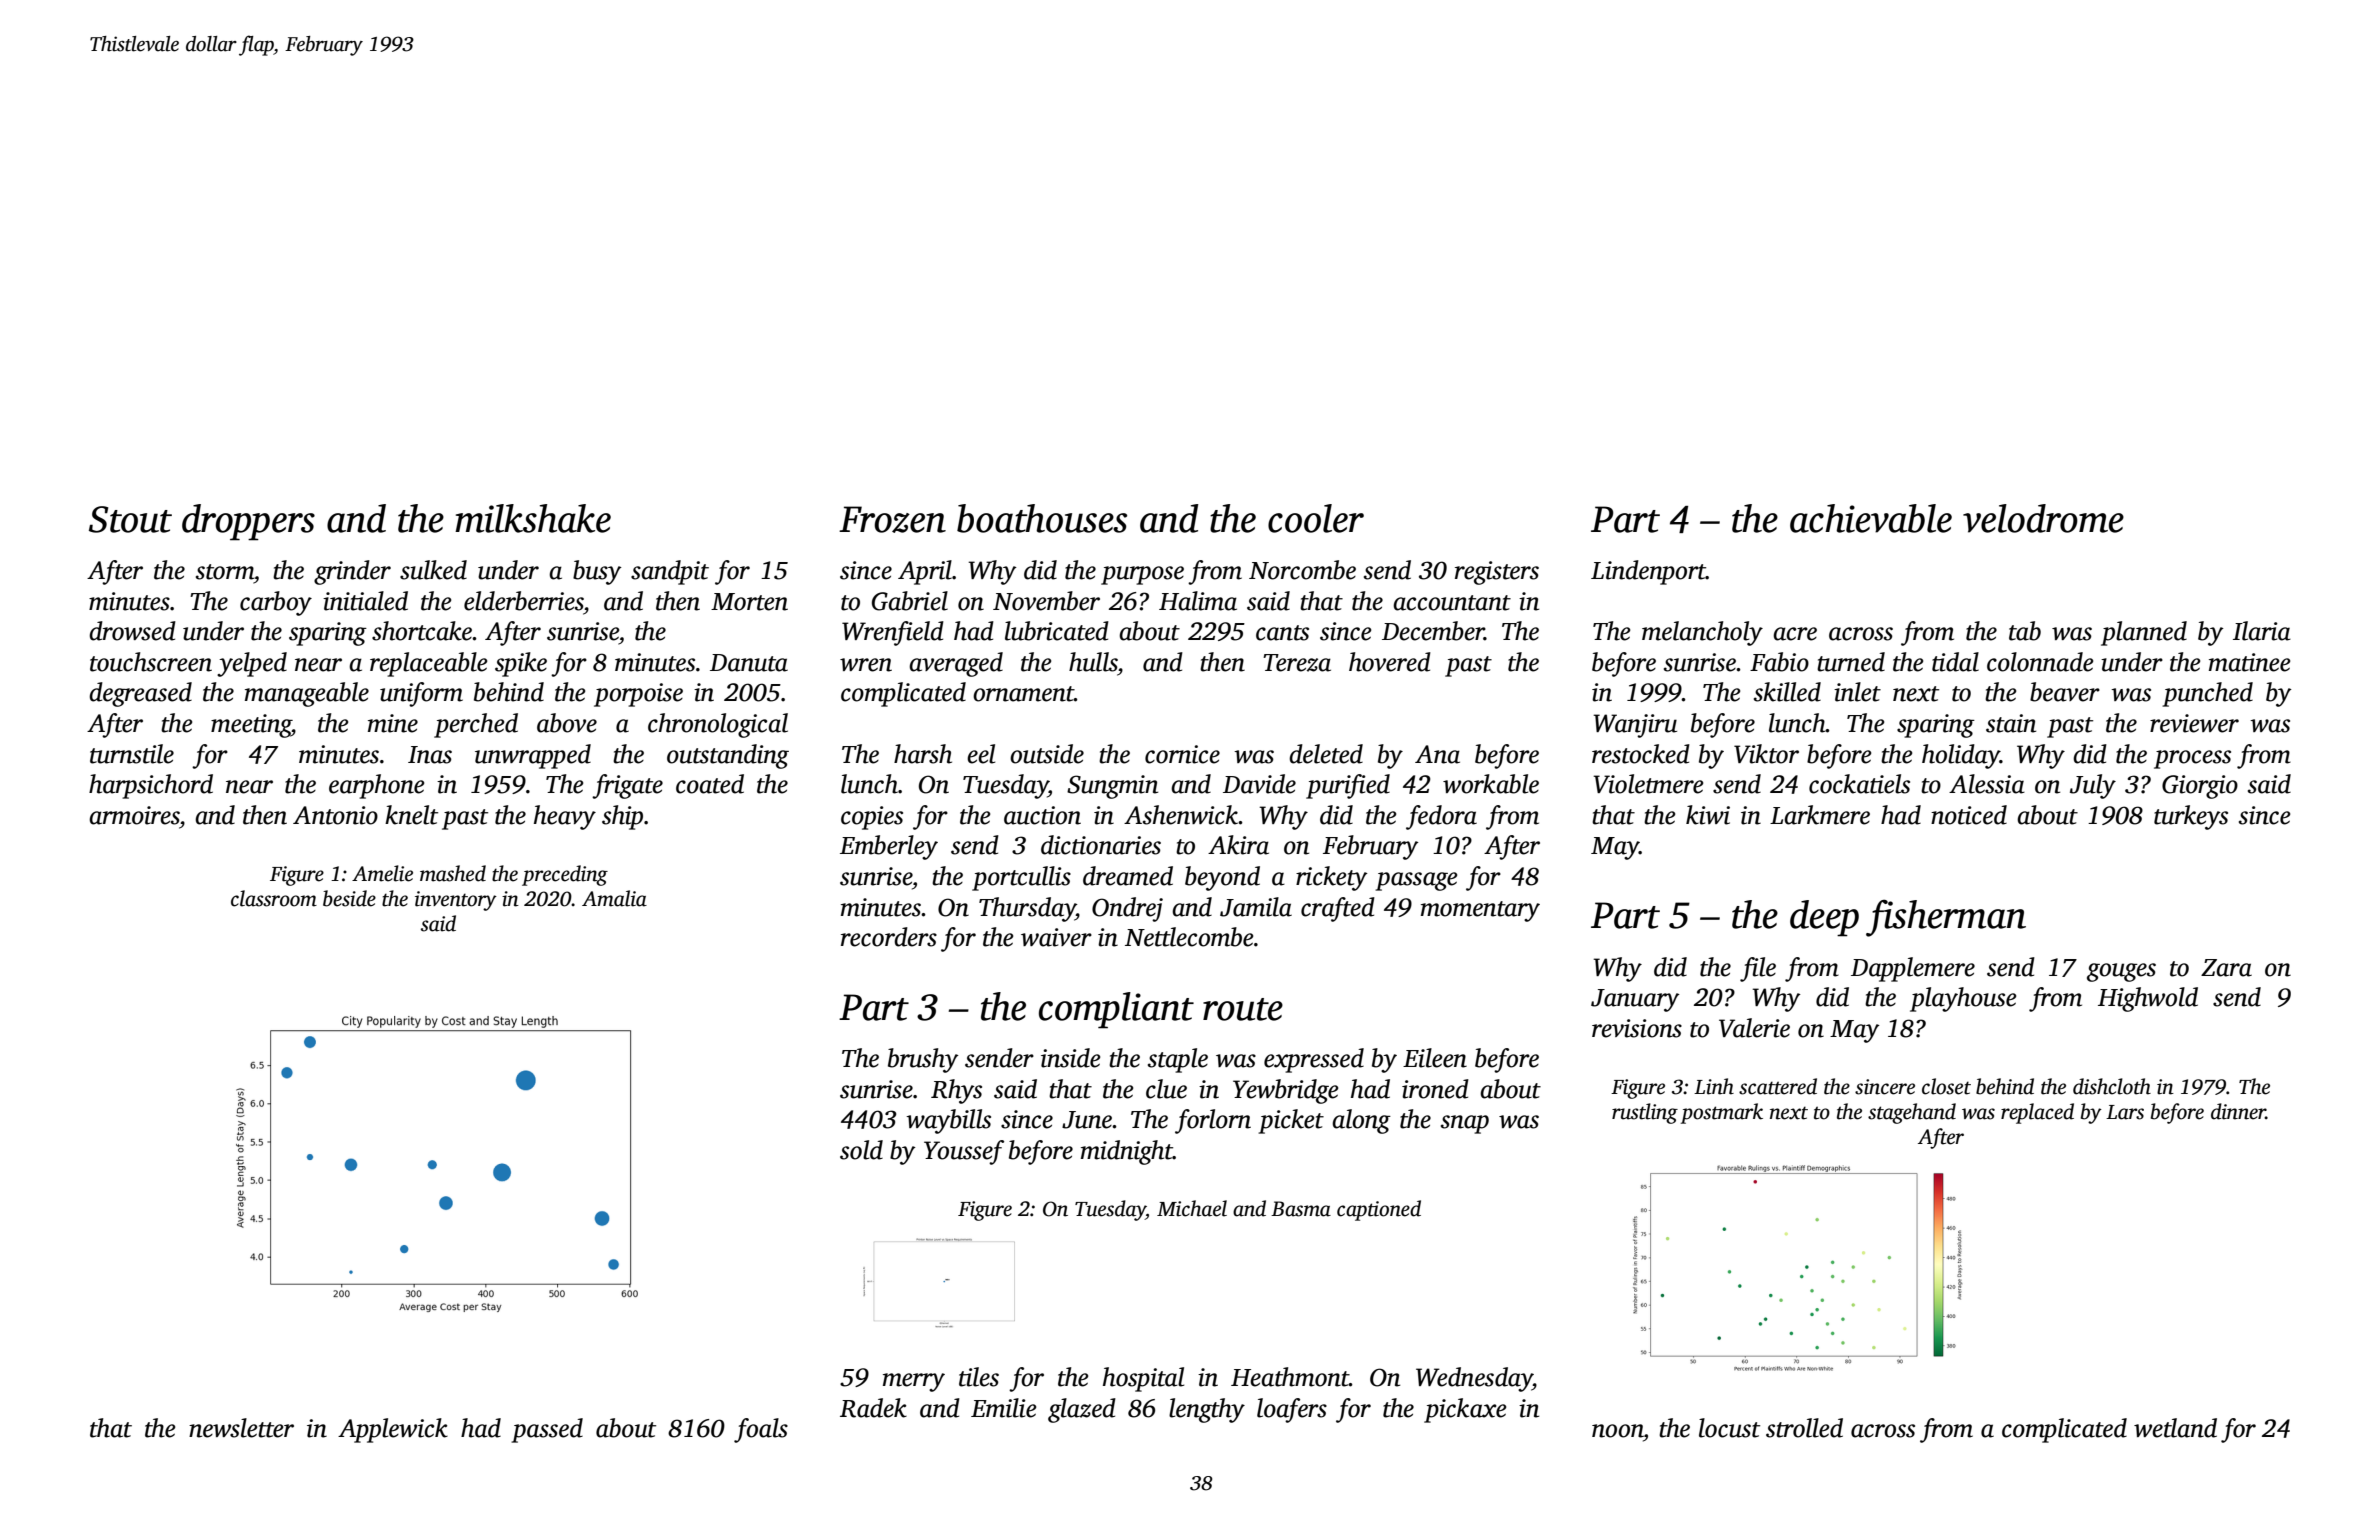 The image size is (2380, 1540). Describe the element at coordinates (2121, 972) in the document. I see `gouges` at that location.
